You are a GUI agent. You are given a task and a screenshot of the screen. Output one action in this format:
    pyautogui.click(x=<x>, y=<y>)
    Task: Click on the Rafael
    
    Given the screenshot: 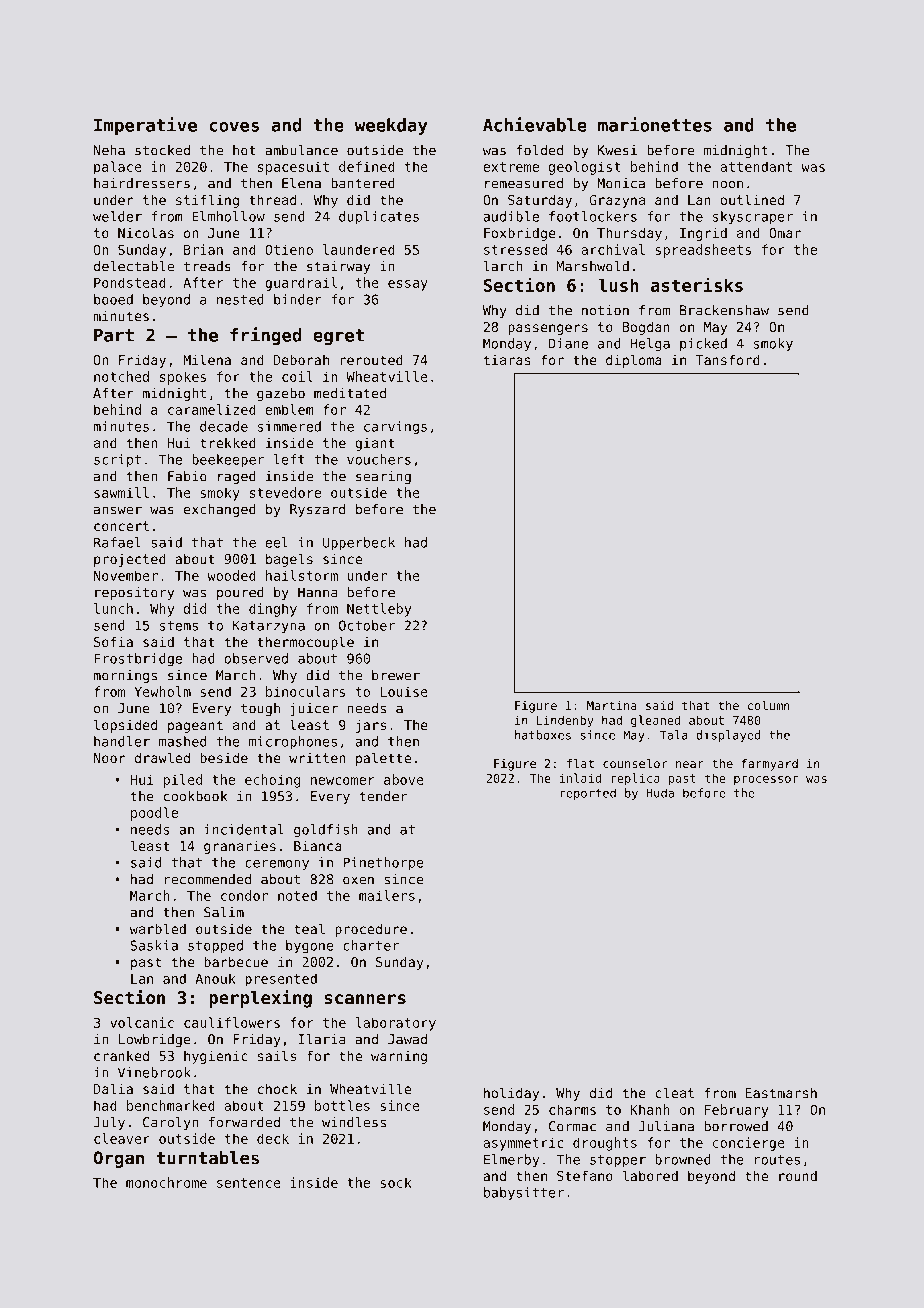 What is the action you would take?
    pyautogui.click(x=117, y=542)
